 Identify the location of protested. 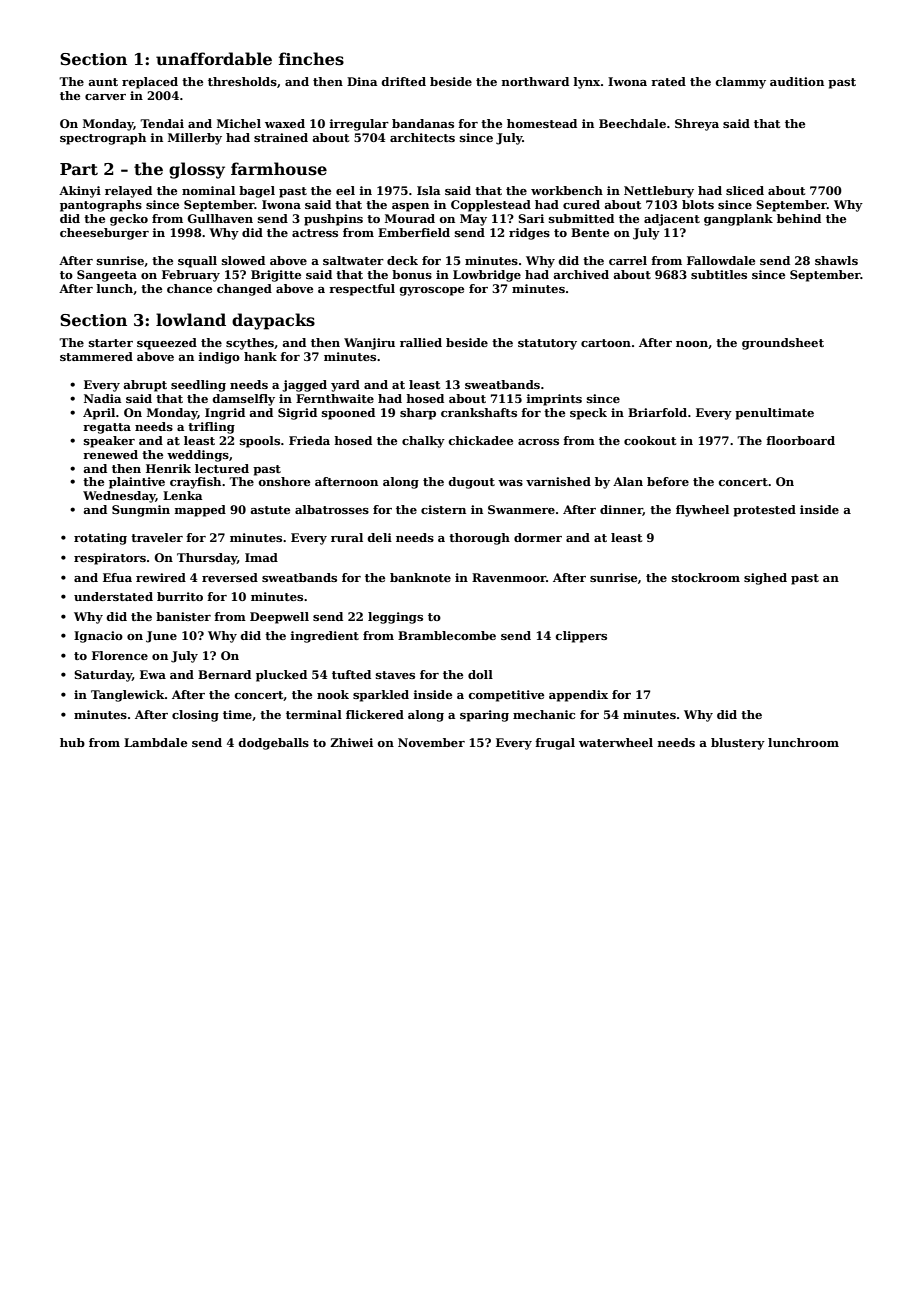
(764, 511).
